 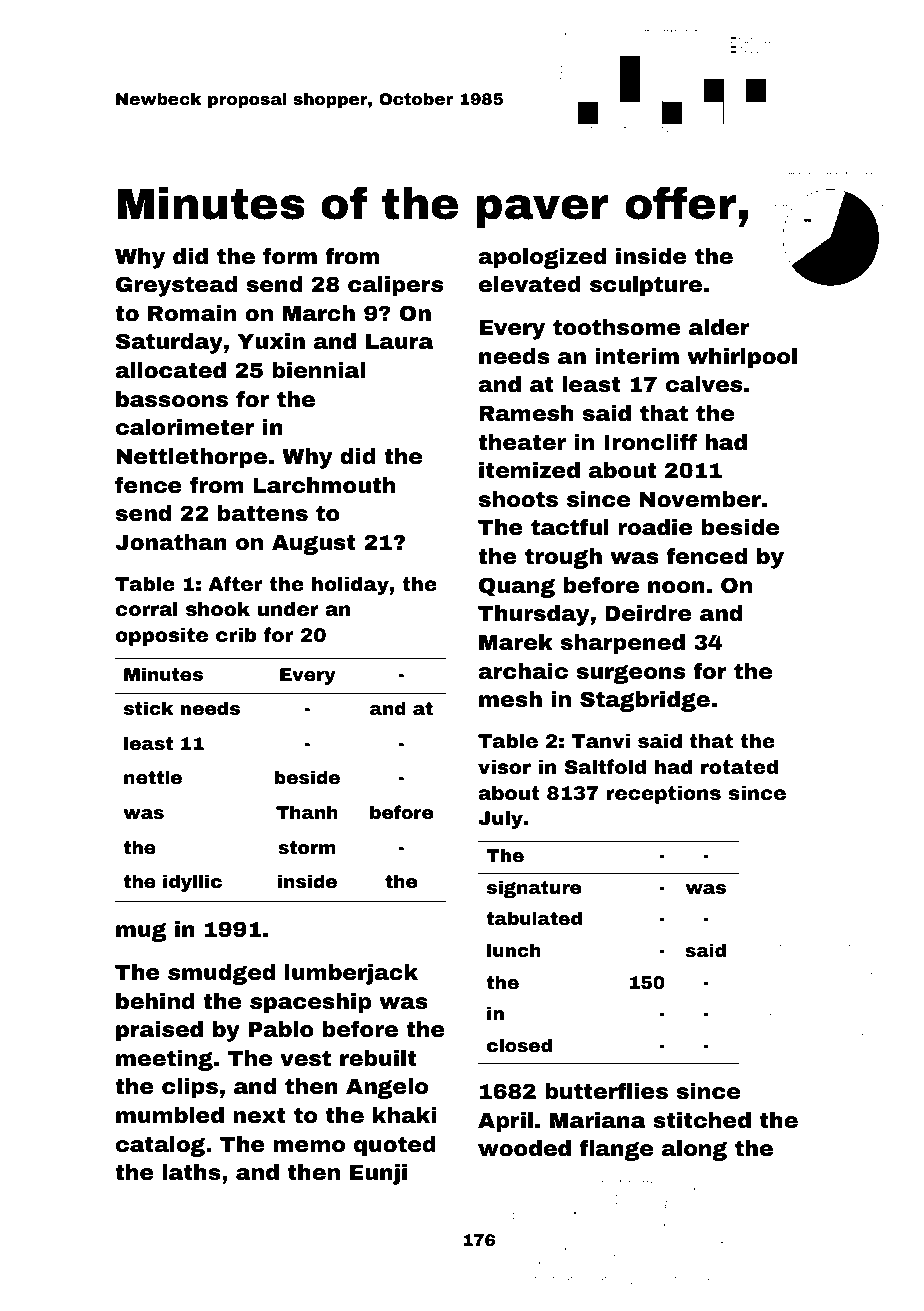 What do you see at coordinates (694, 1150) in the screenshot?
I see `along` at bounding box center [694, 1150].
